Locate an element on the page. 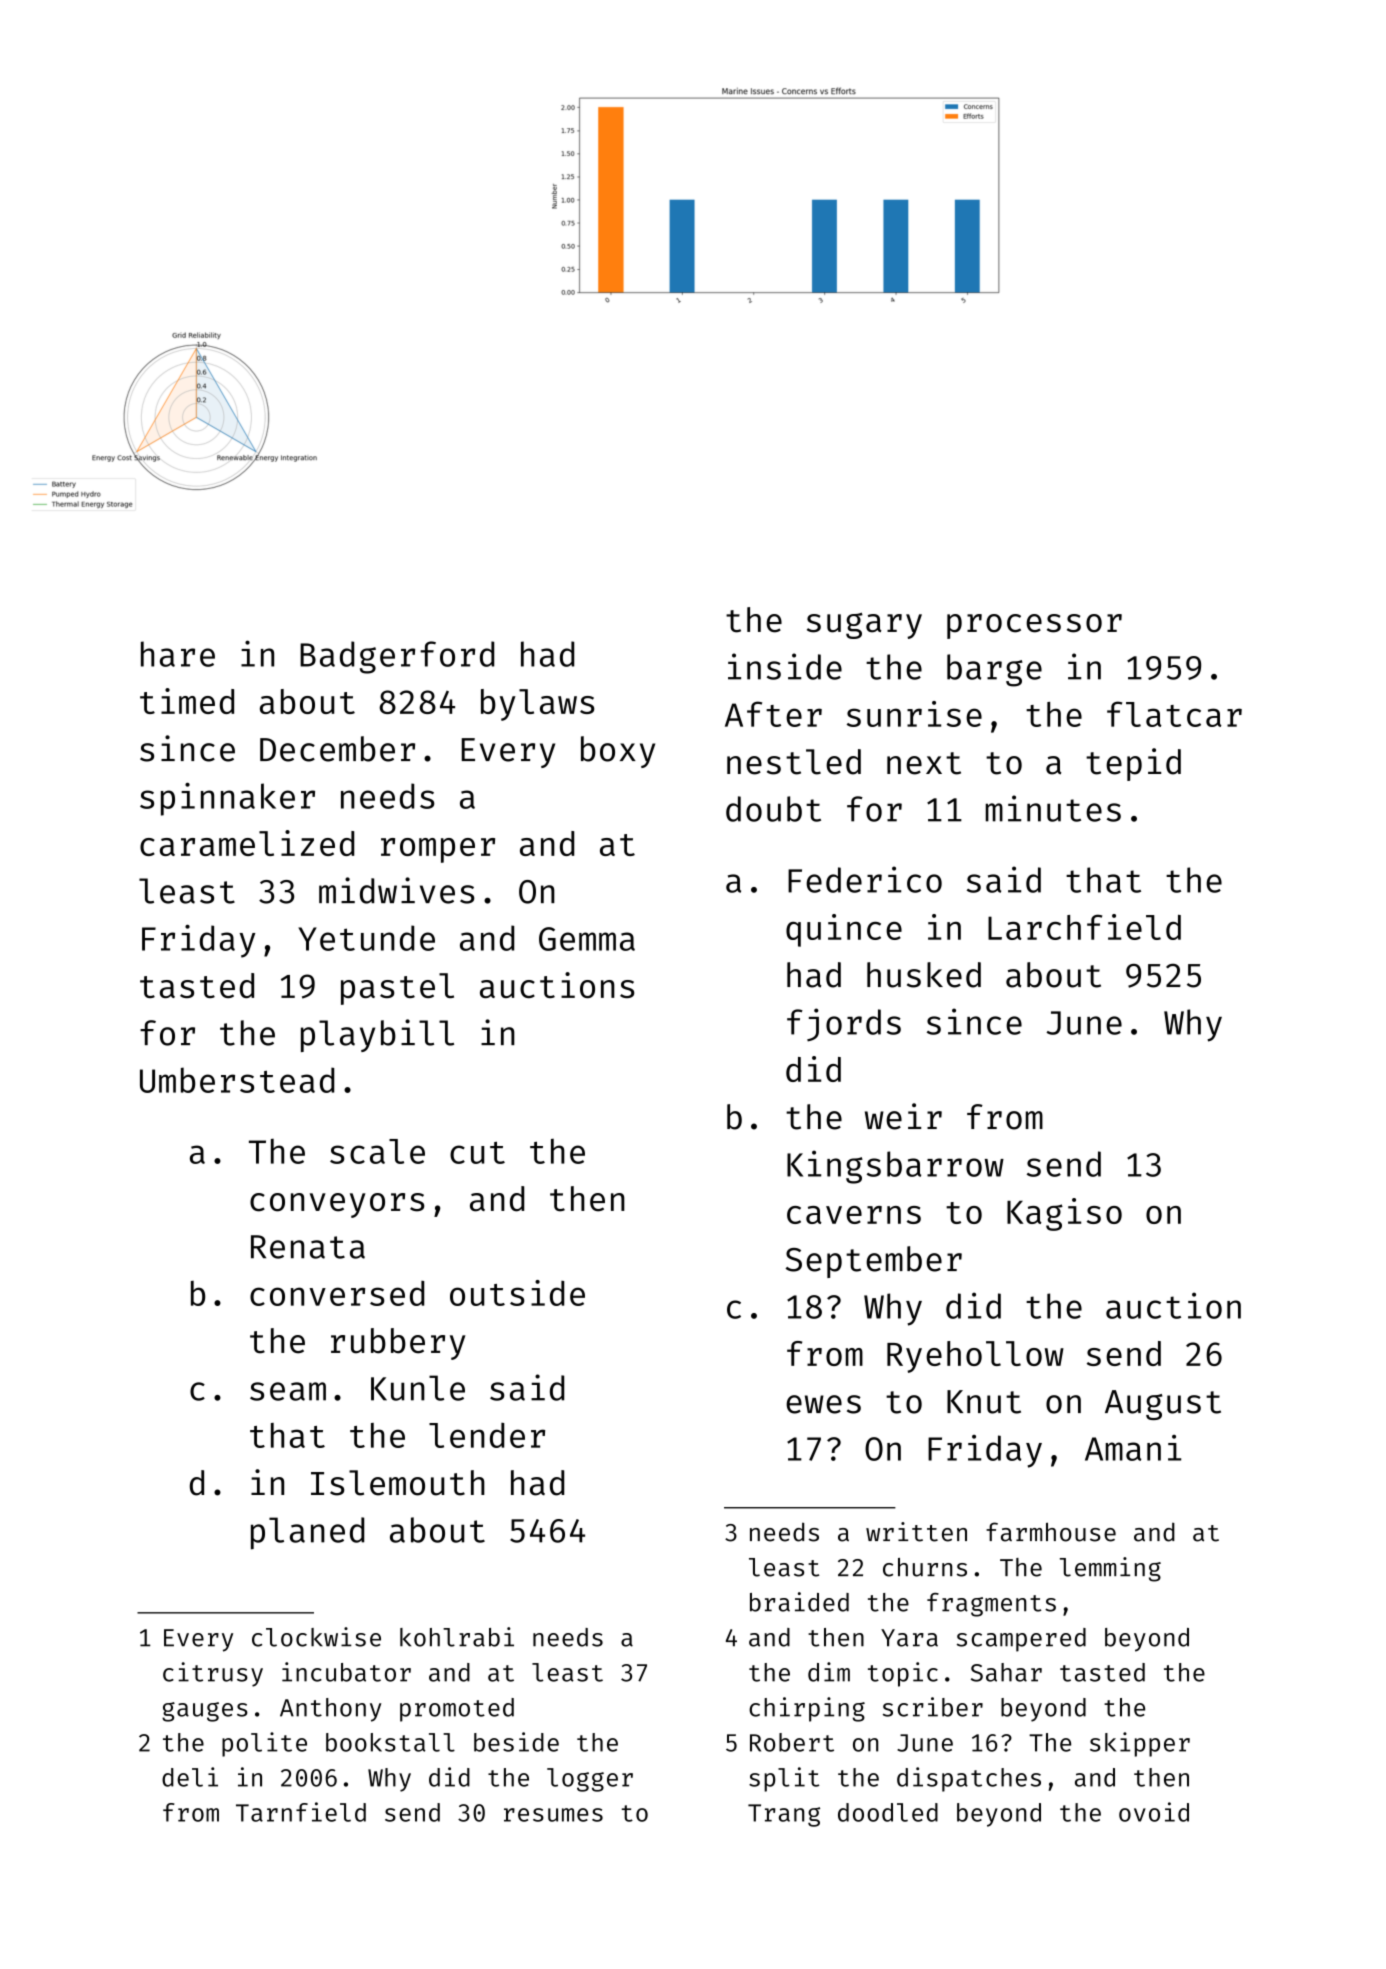 This page has width=1386, height=1969. Renata is located at coordinates (308, 1247).
